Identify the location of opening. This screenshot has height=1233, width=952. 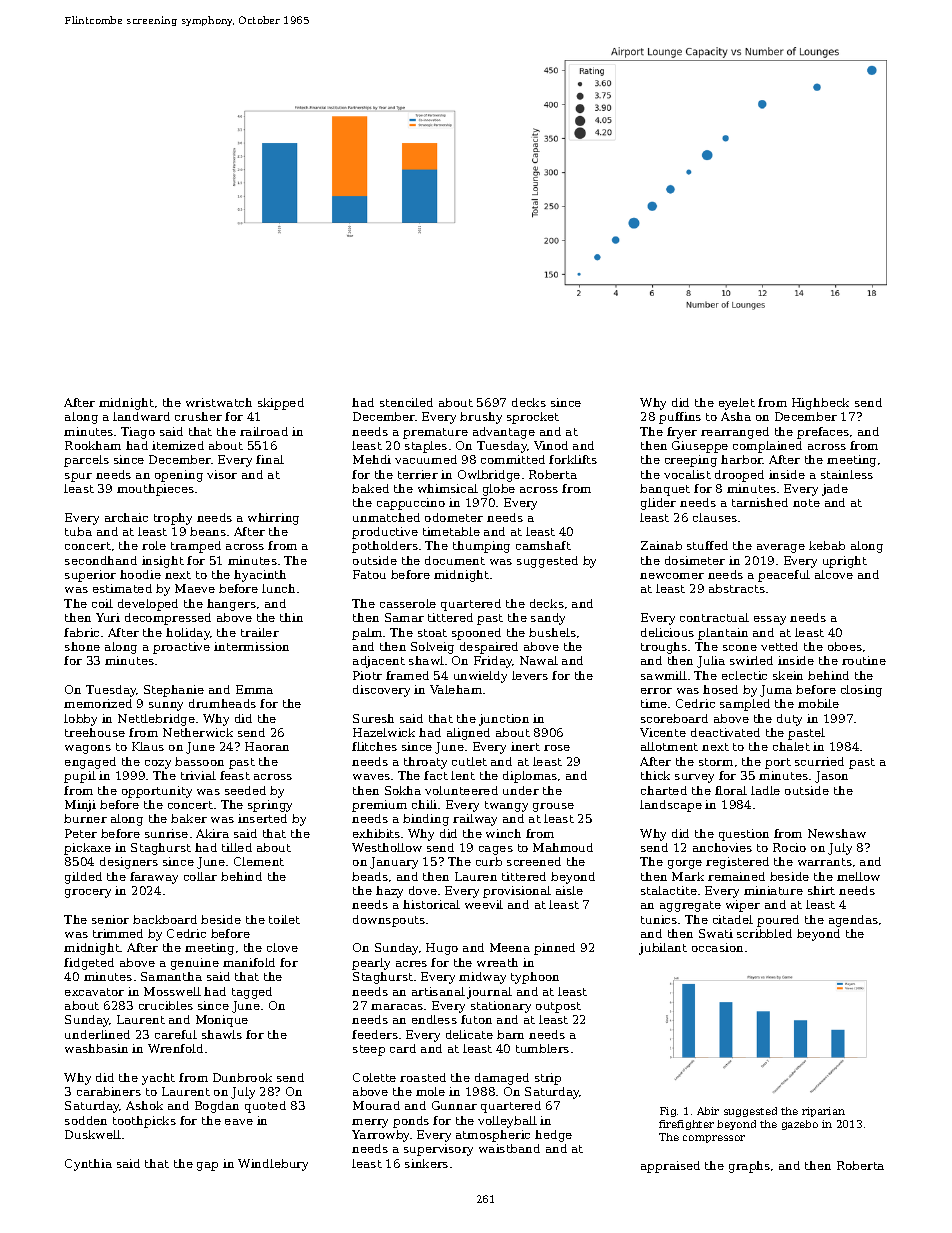
(179, 476).
